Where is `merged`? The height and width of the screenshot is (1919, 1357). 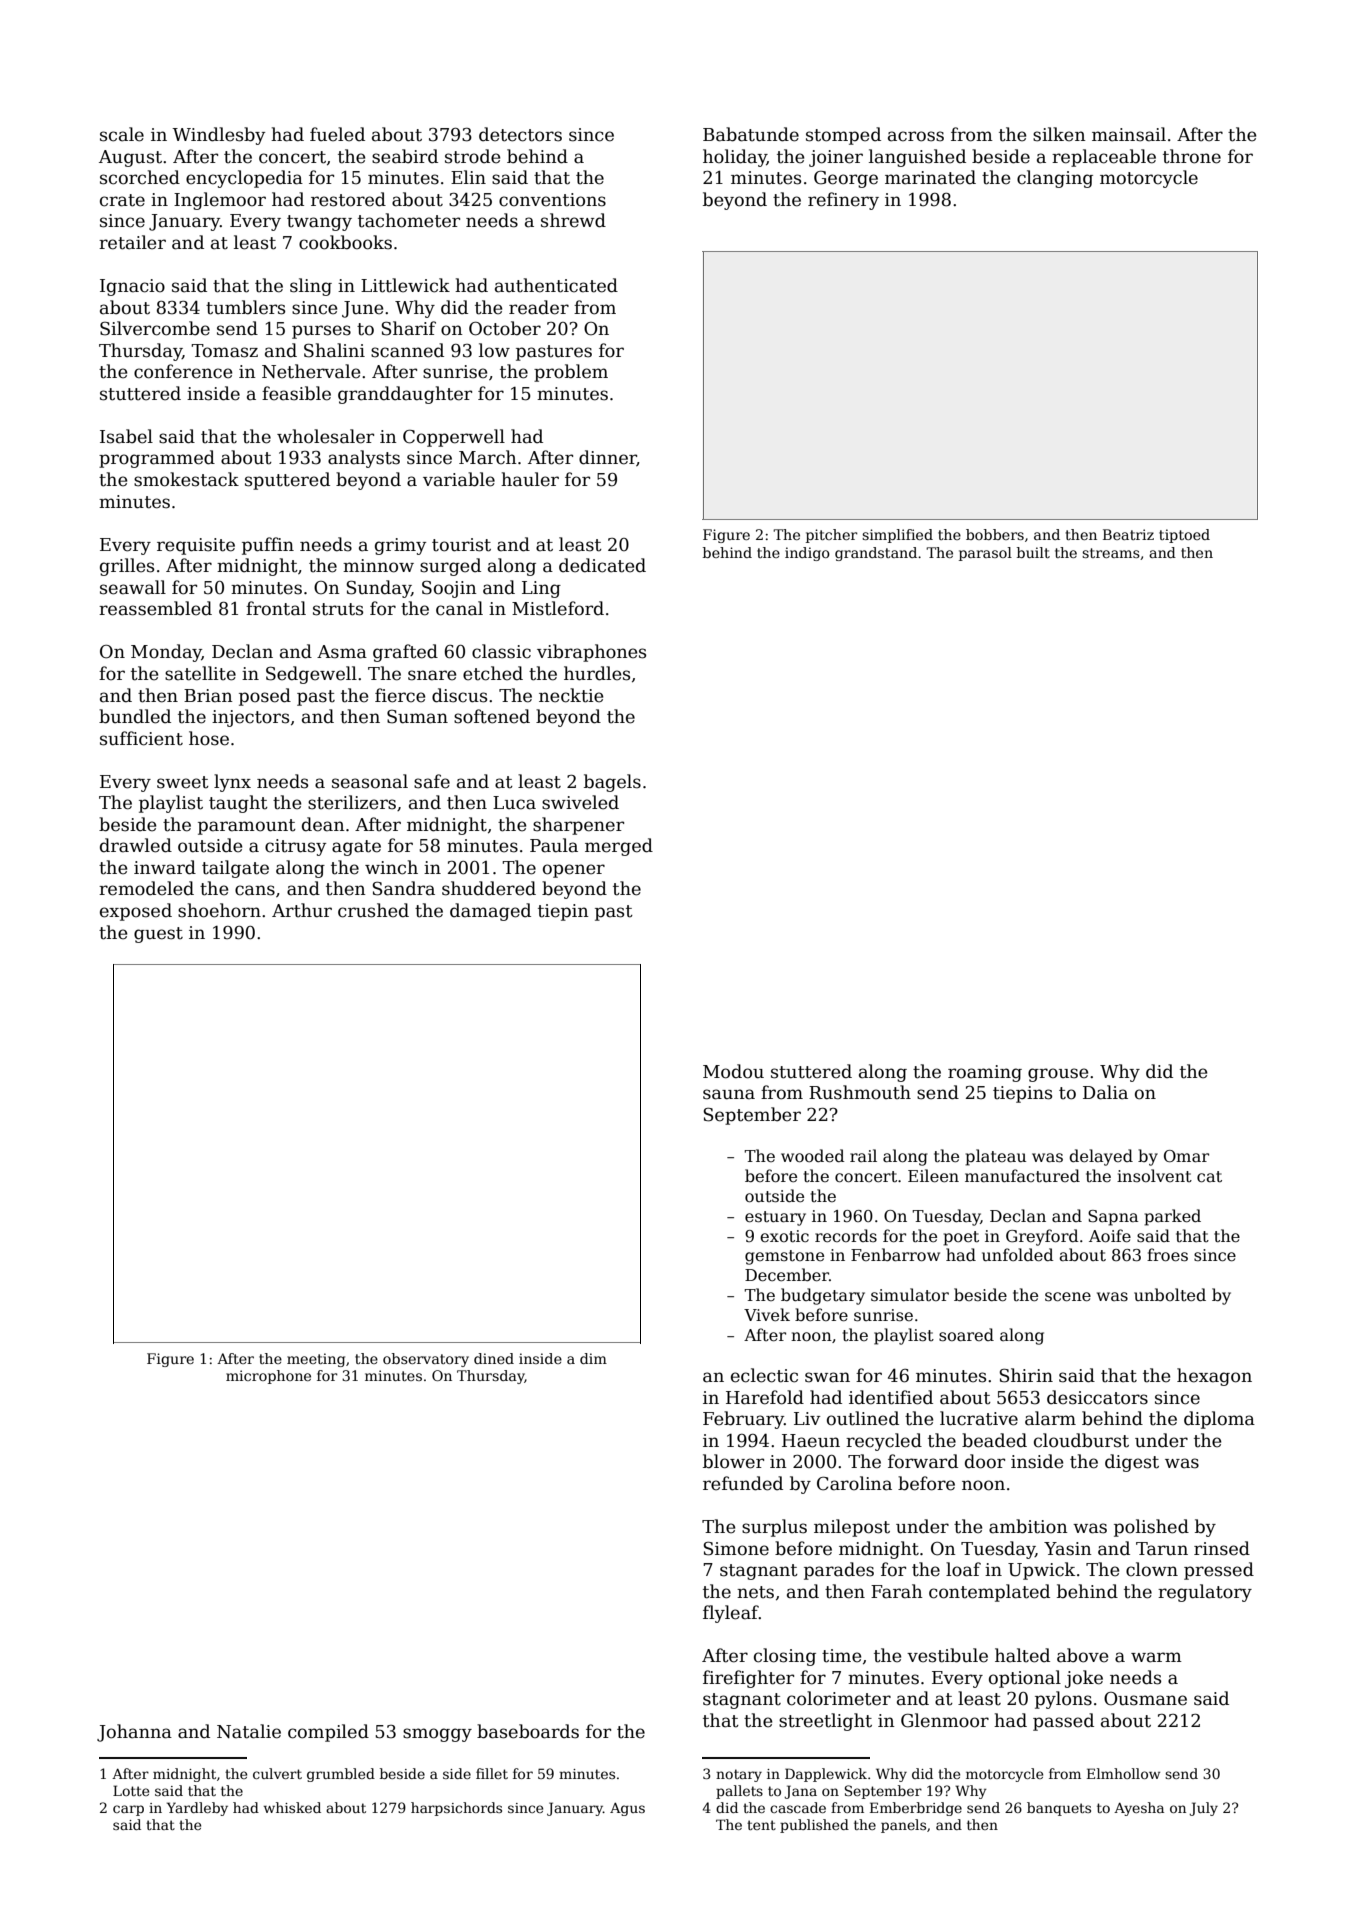
merged is located at coordinates (619, 847).
